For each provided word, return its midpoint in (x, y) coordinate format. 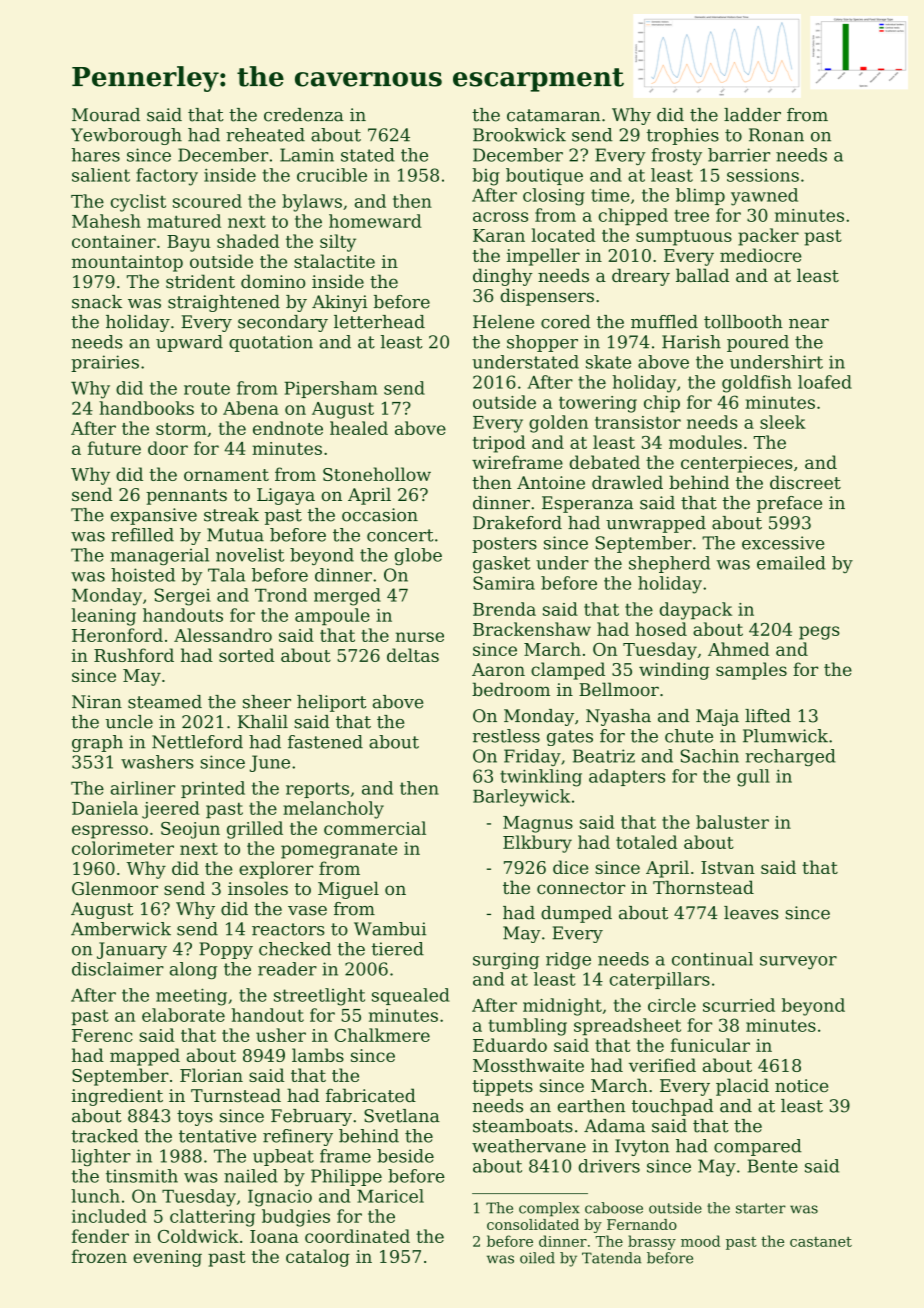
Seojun (190, 830)
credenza (304, 115)
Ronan (776, 135)
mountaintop (127, 263)
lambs (318, 1055)
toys (195, 1118)
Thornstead (703, 887)
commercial (375, 828)
